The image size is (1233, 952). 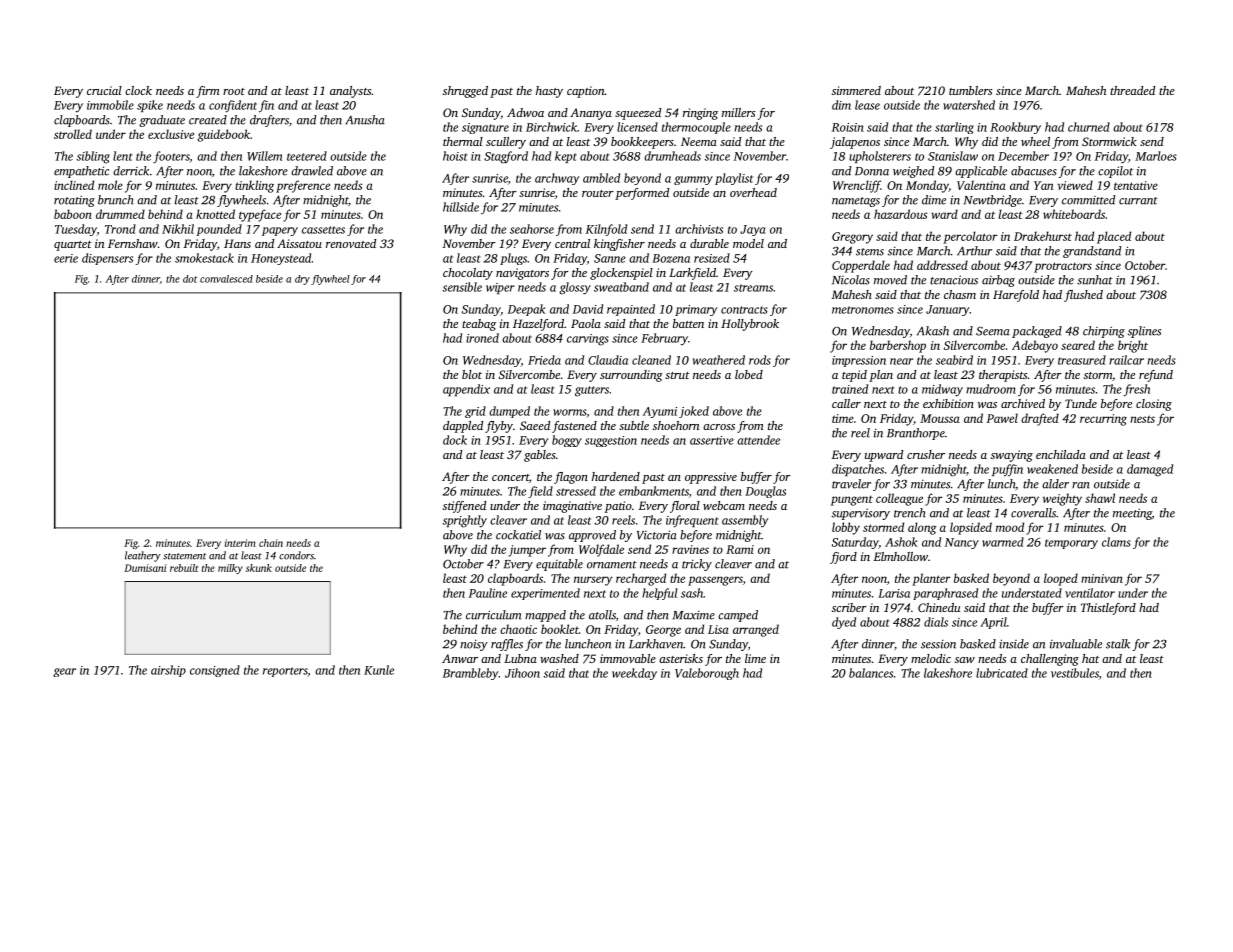 What do you see at coordinates (138, 90) in the document?
I see `clock` at bounding box center [138, 90].
